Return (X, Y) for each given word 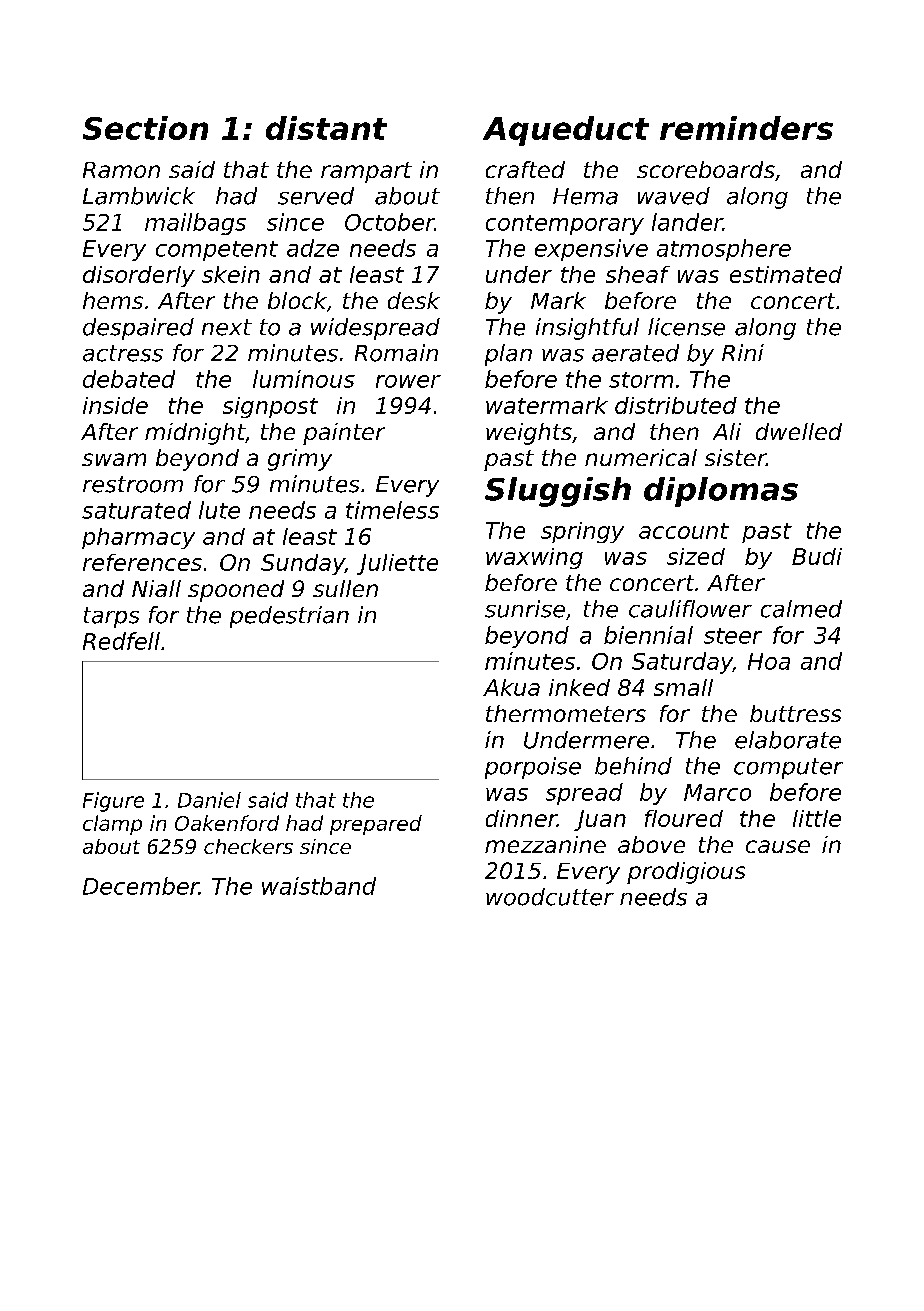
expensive (591, 250)
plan (508, 355)
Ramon (121, 170)
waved (674, 196)
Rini (743, 352)
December (141, 886)
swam (114, 459)
